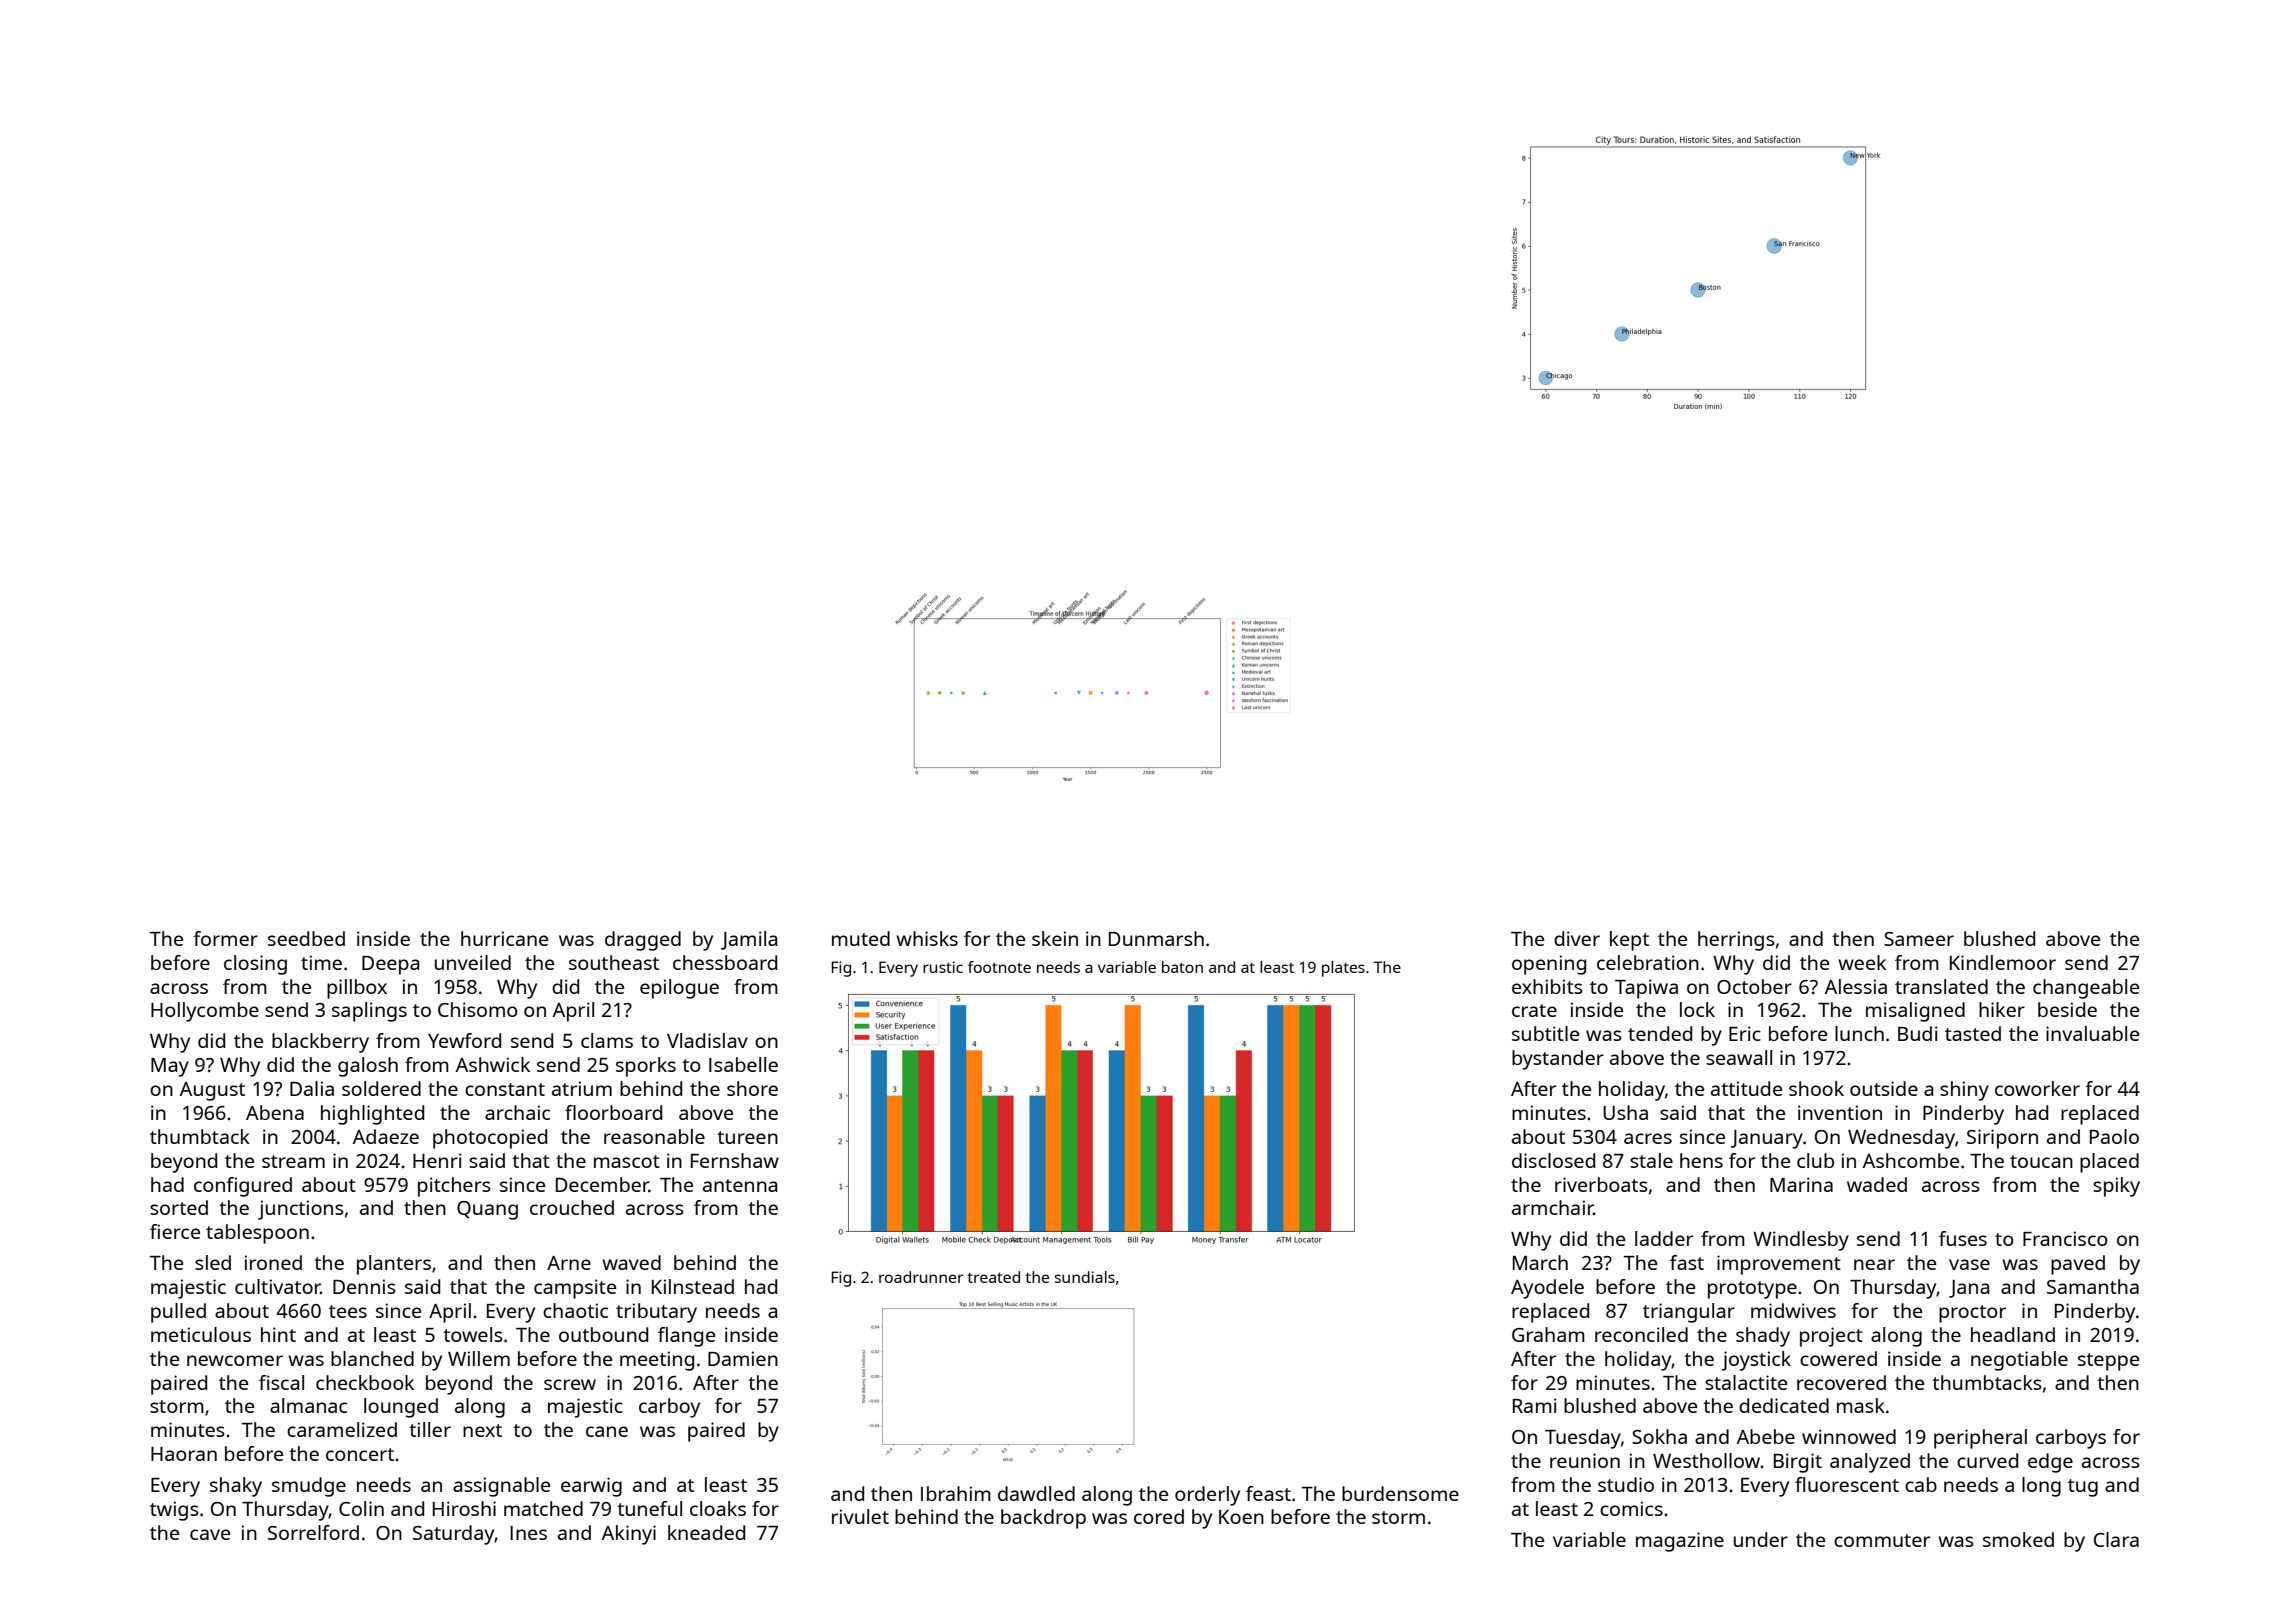  What do you see at coordinates (210, 1534) in the screenshot?
I see `cave` at bounding box center [210, 1534].
